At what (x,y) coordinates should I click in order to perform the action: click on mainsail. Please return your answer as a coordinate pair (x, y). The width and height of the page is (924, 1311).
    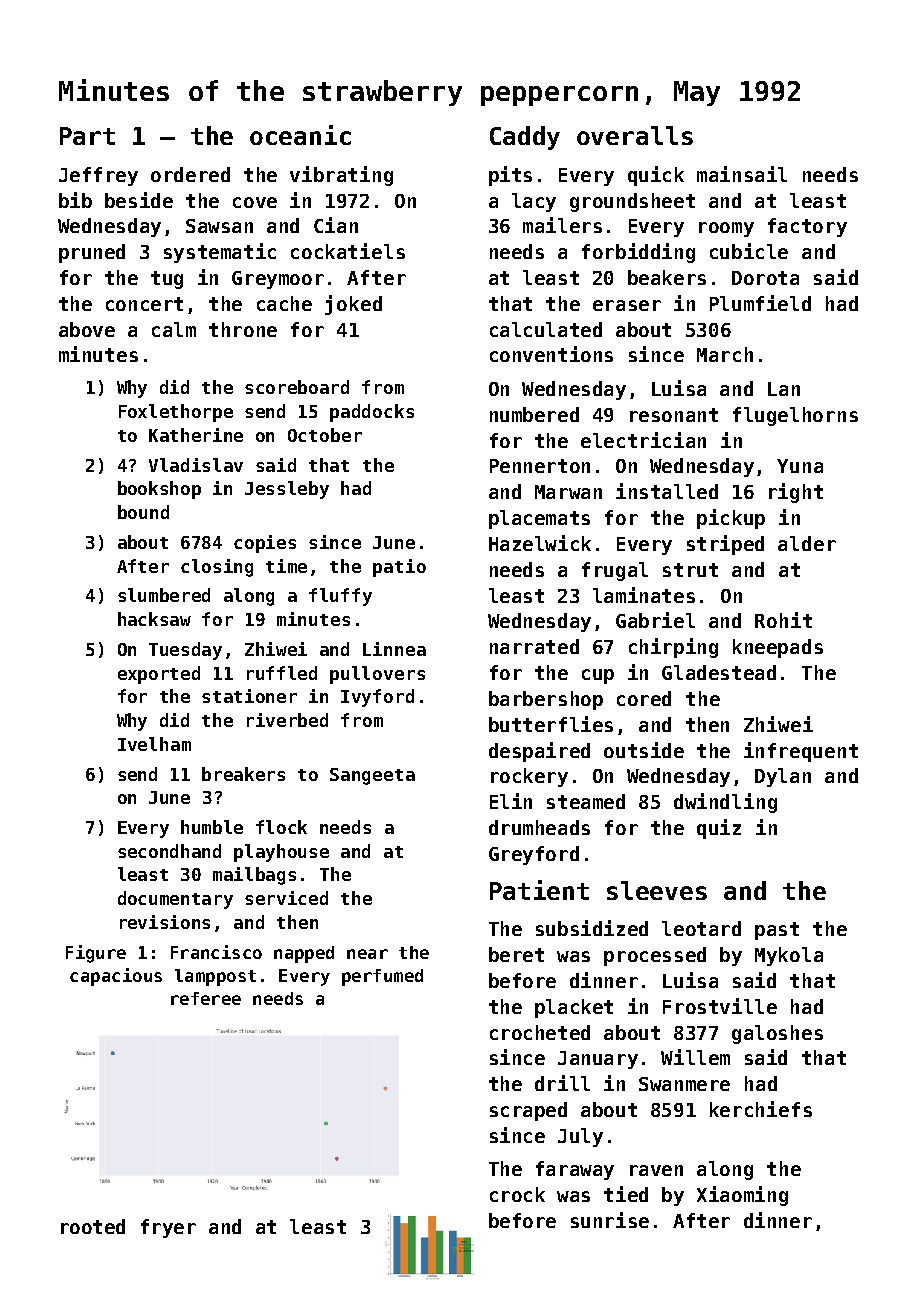
    Looking at the image, I should click on (742, 174).
